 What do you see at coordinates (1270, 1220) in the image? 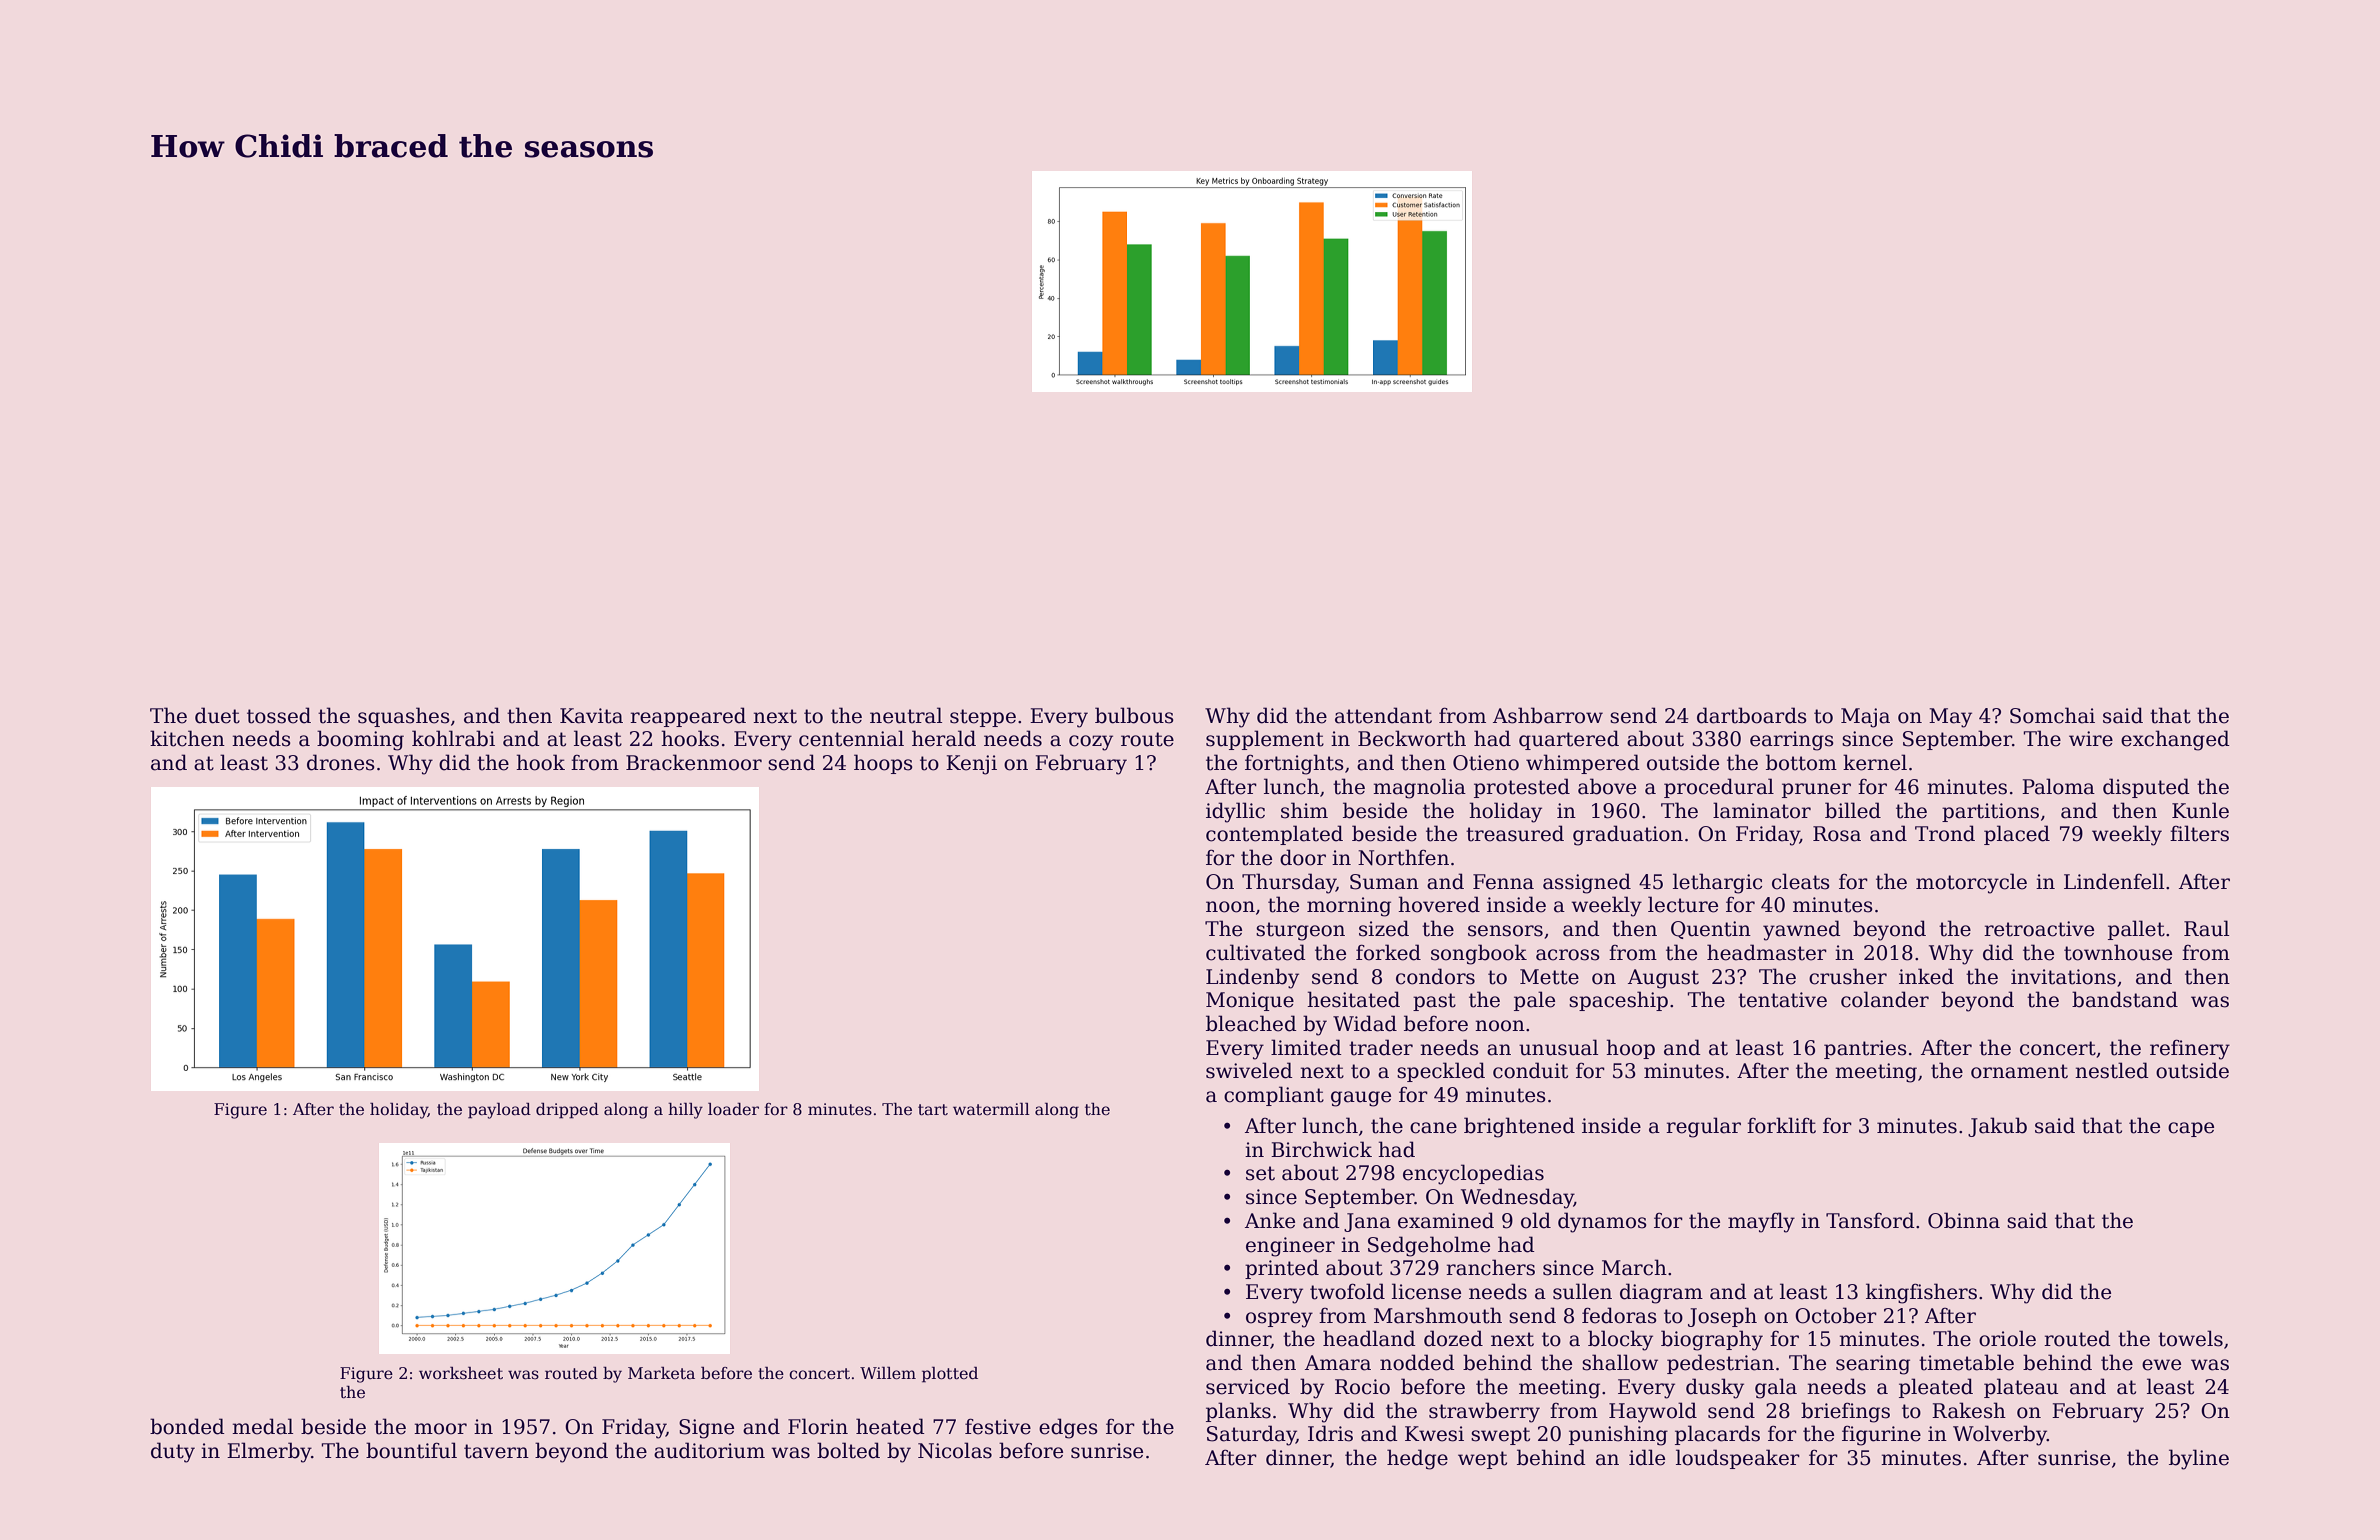
I see `Anke` at bounding box center [1270, 1220].
